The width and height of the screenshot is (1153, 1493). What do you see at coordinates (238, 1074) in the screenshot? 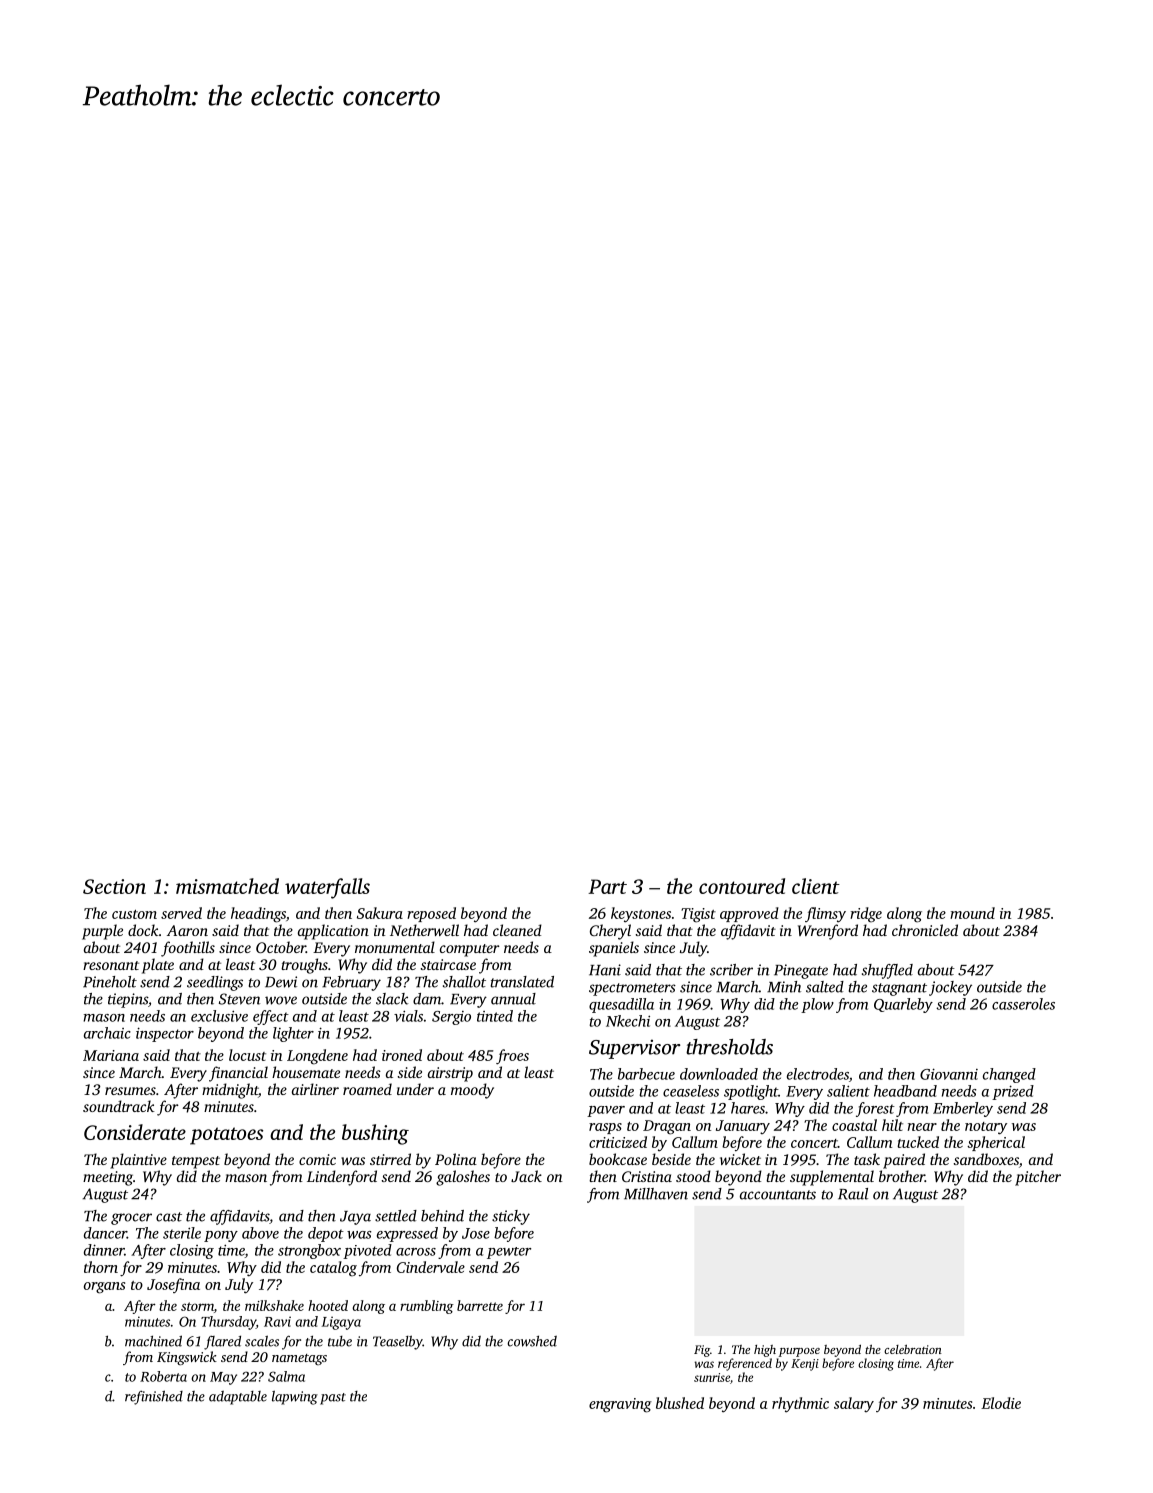
I see `financial` at bounding box center [238, 1074].
